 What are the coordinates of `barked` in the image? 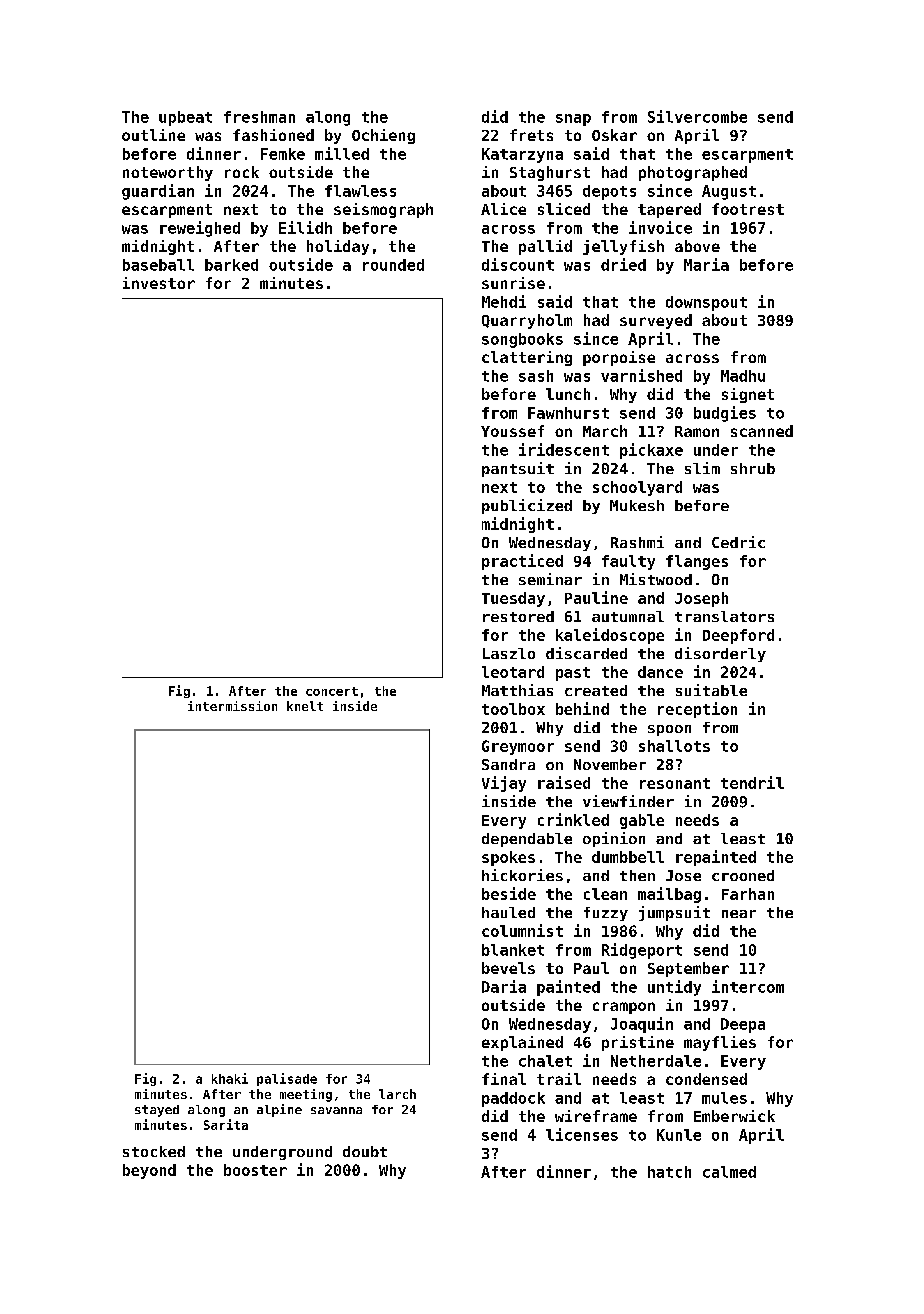 It's located at (231, 265).
